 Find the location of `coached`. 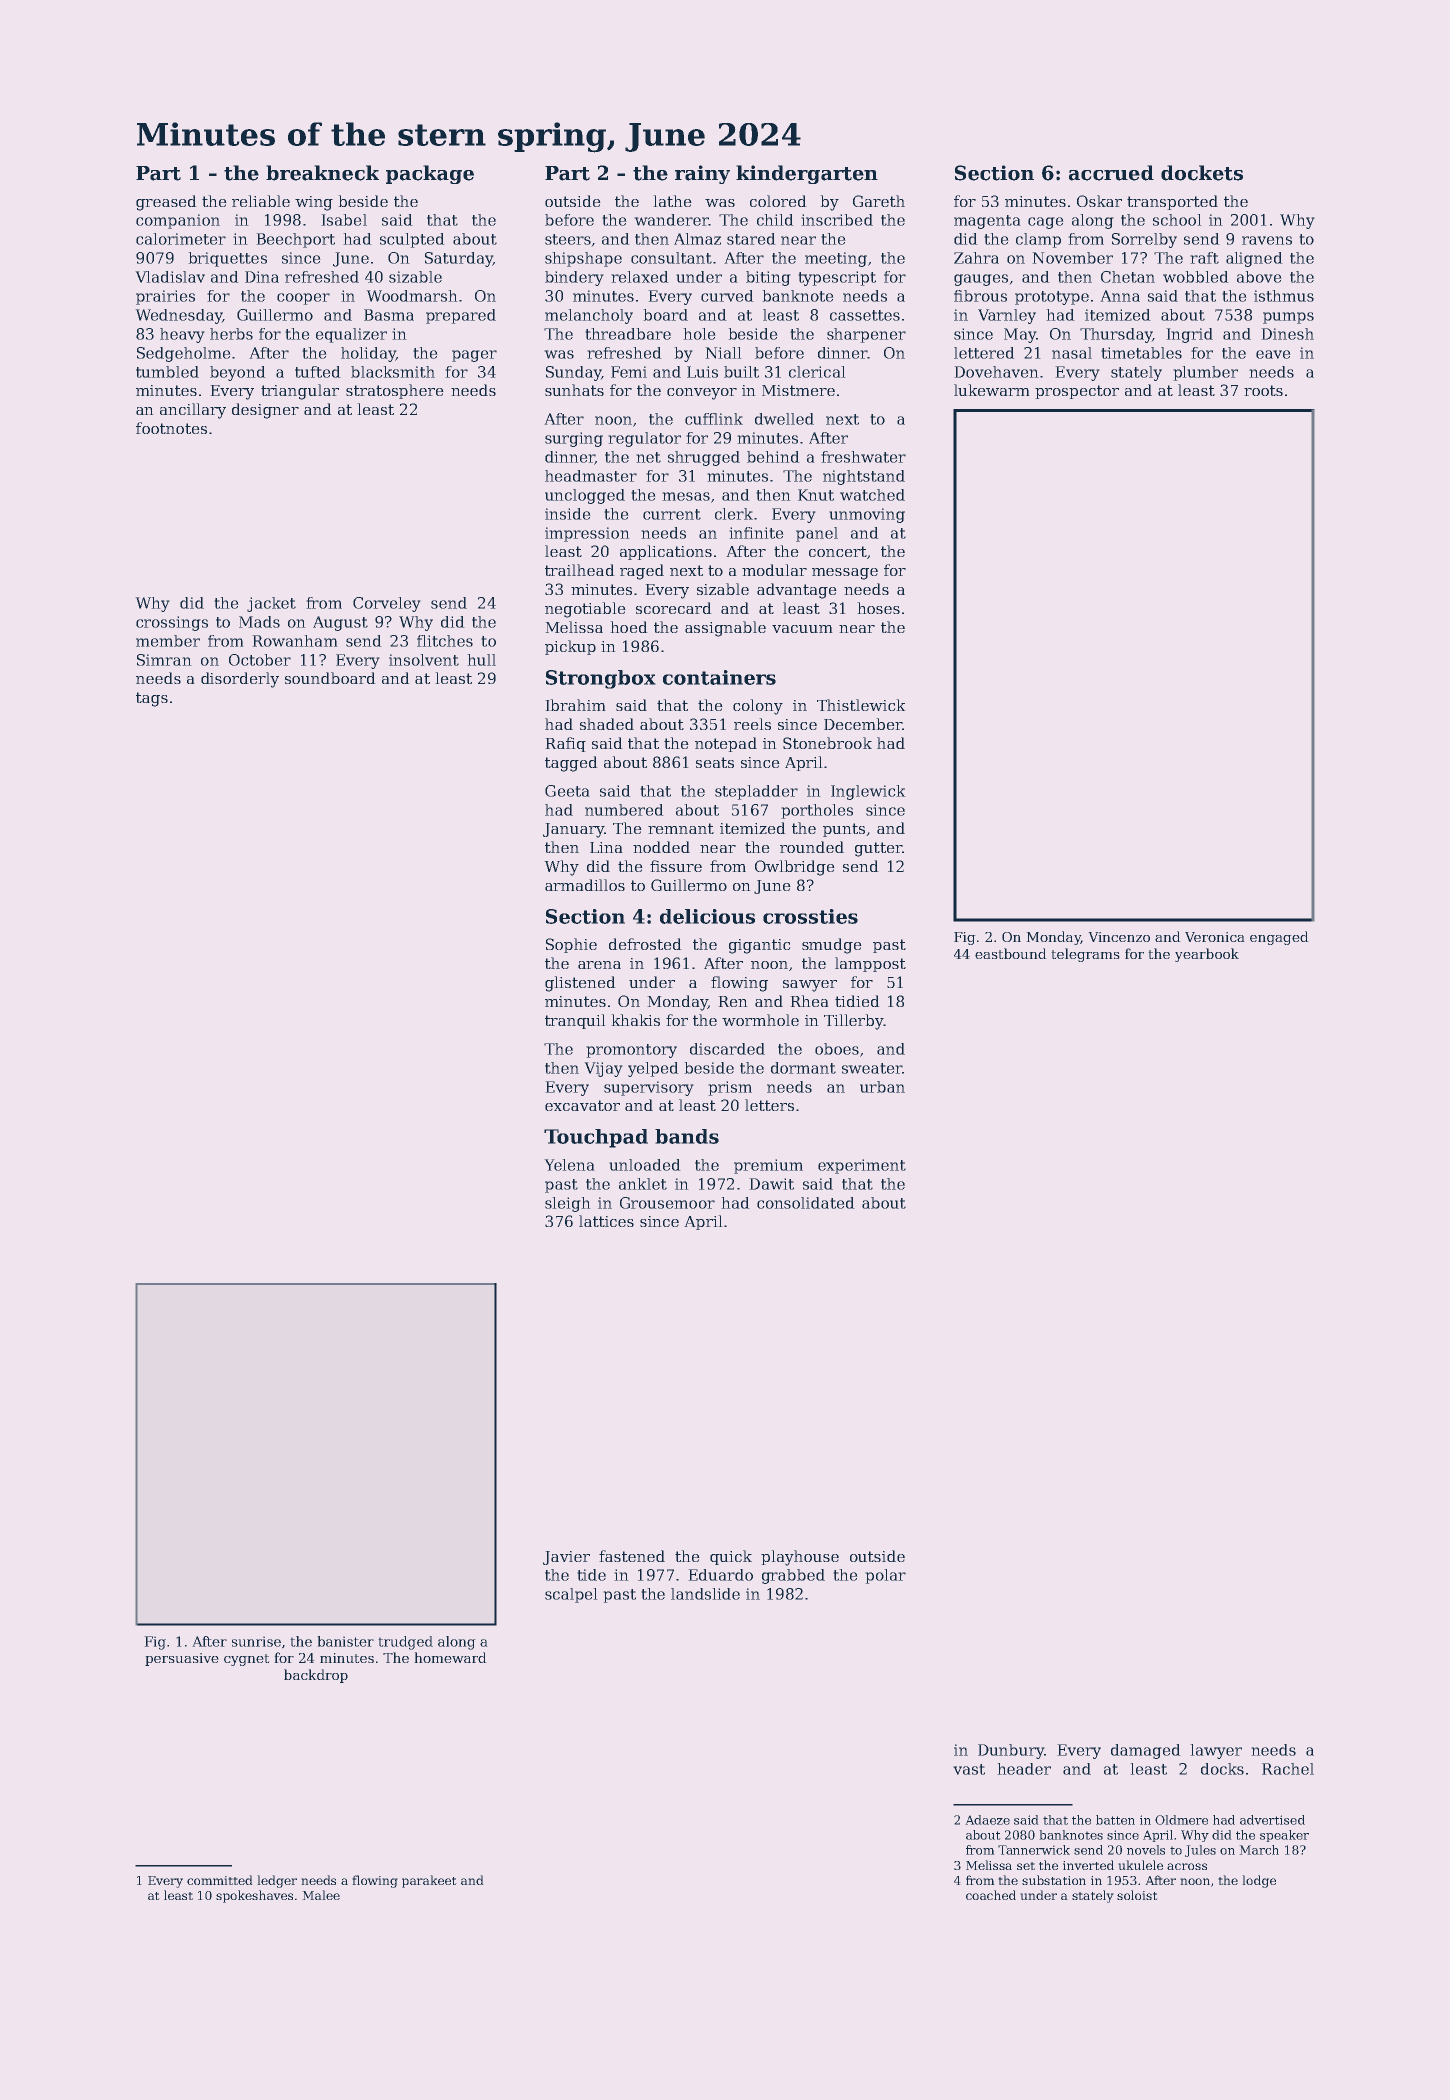

coached is located at coordinates (991, 1895).
